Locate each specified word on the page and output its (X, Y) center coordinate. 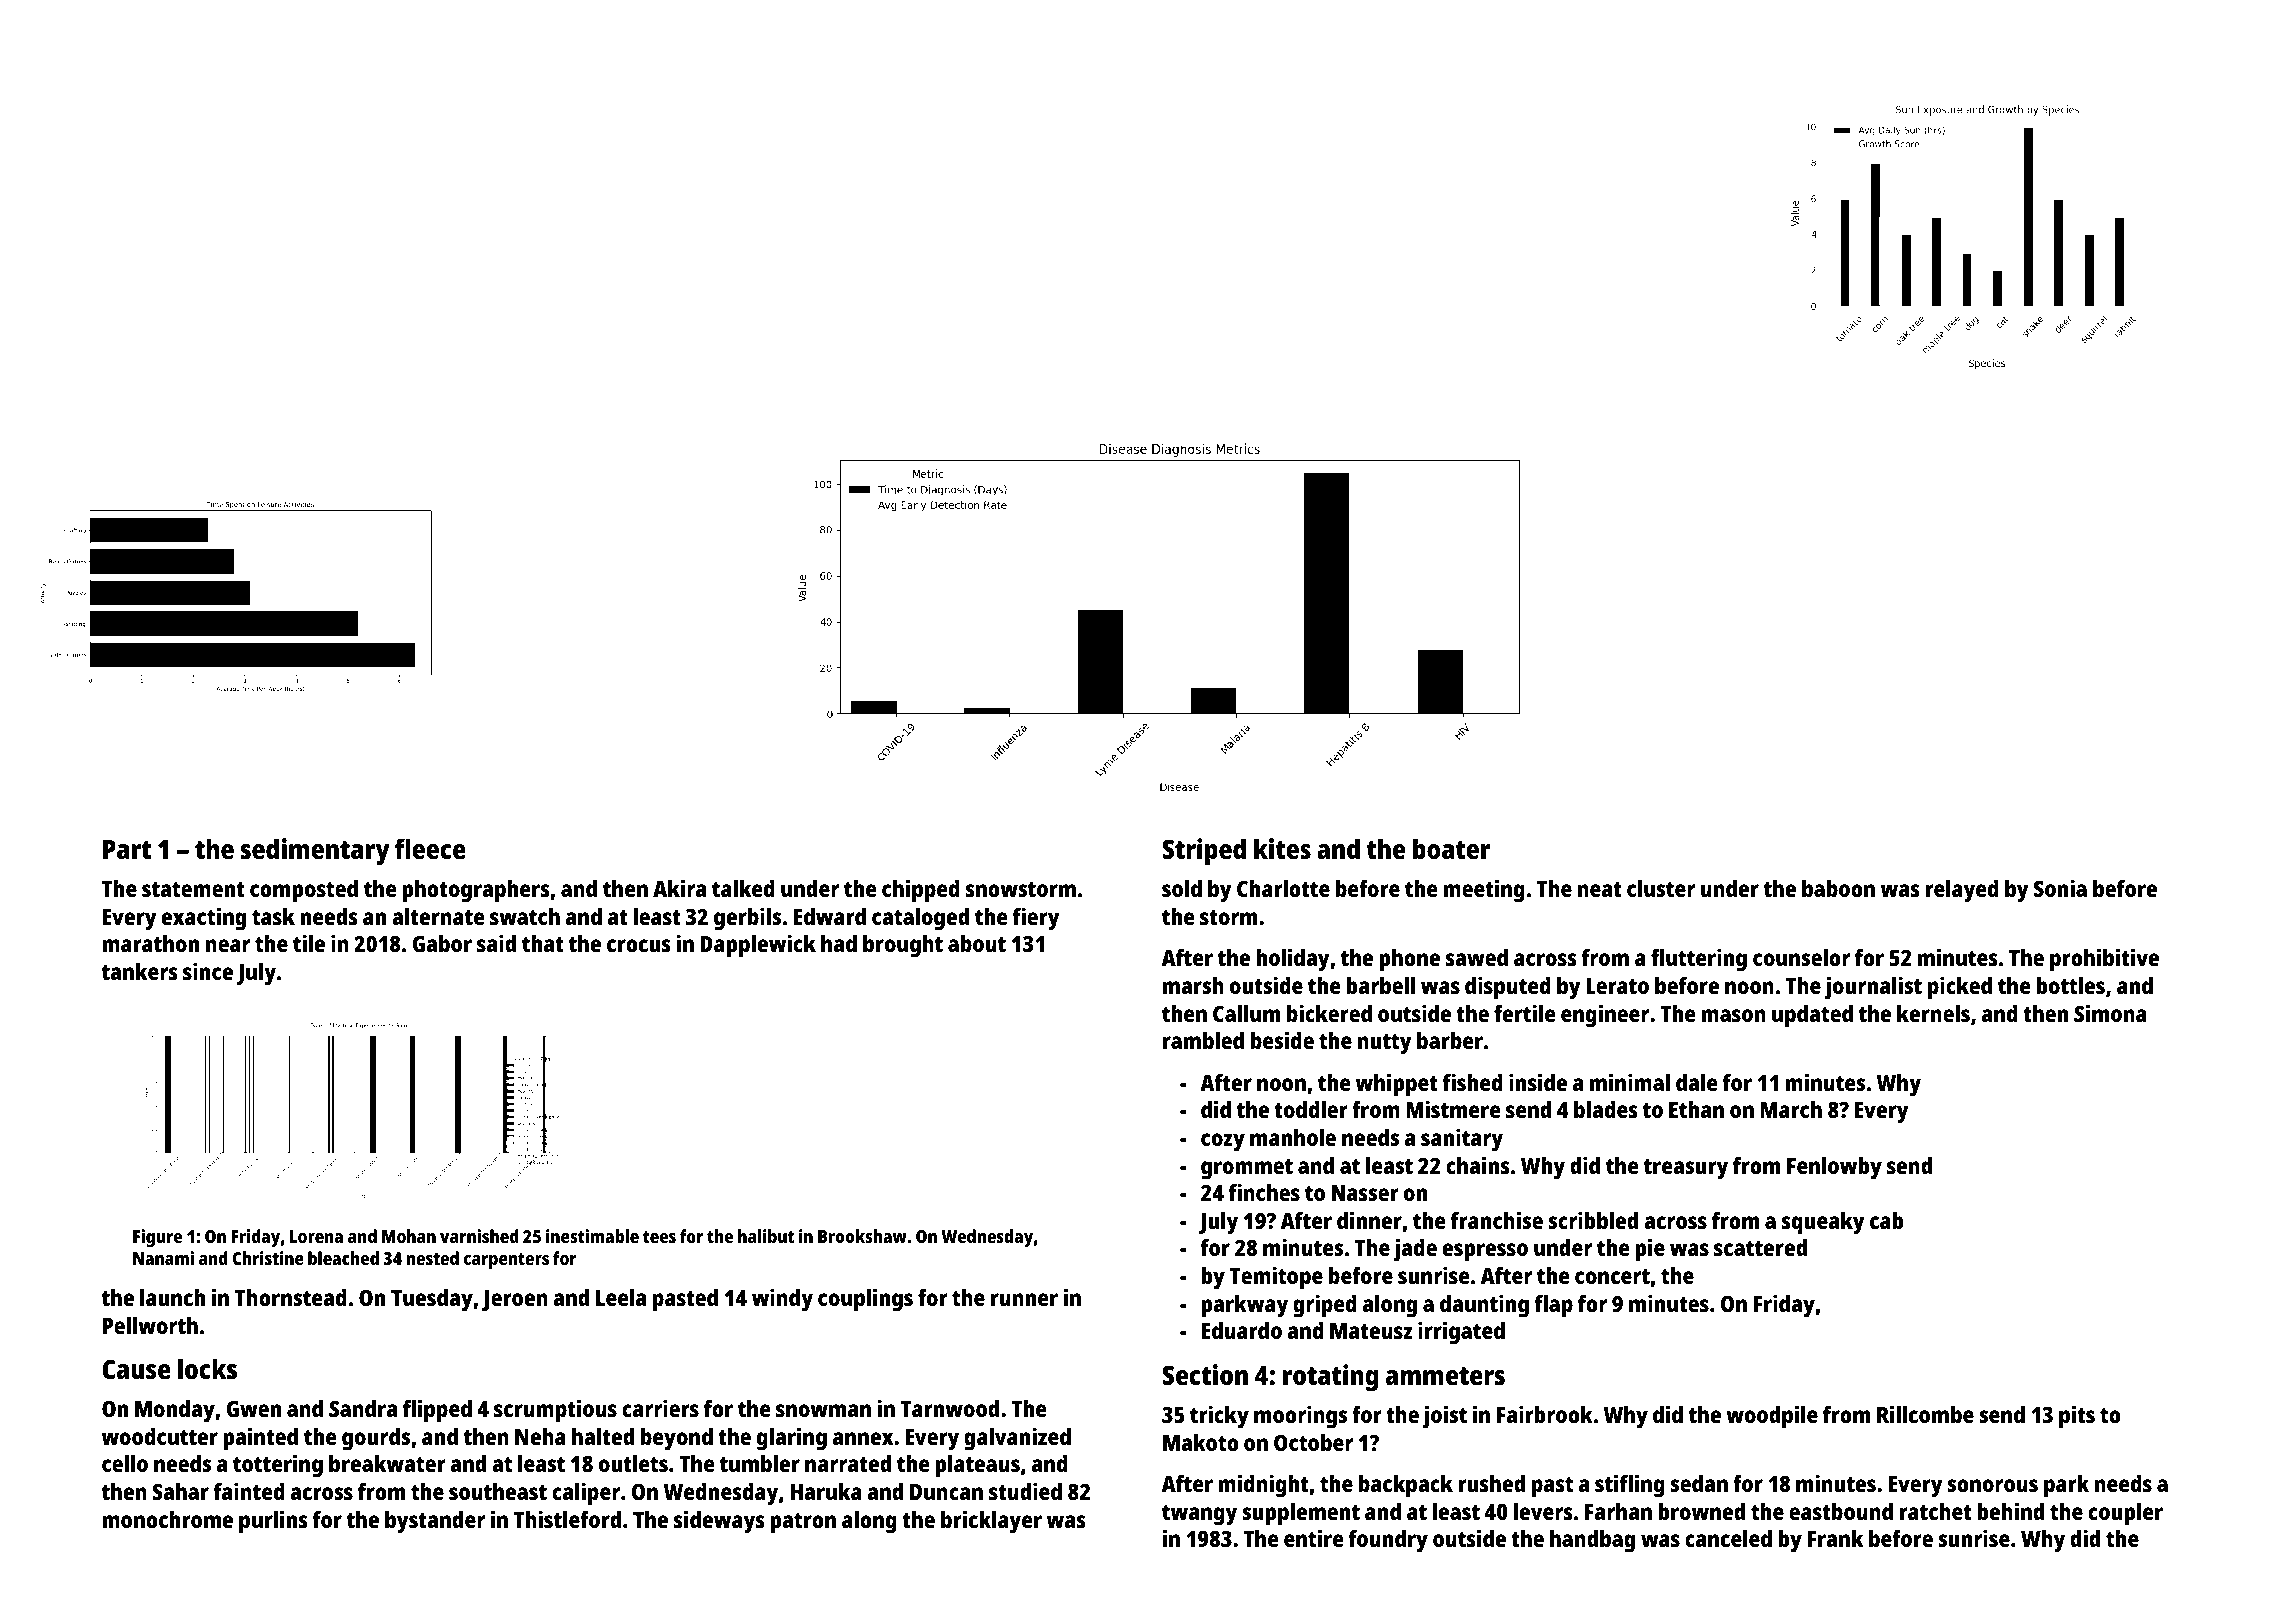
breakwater (387, 1463)
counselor (1801, 957)
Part (127, 849)
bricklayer (991, 1522)
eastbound (1841, 1511)
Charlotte (1283, 888)
